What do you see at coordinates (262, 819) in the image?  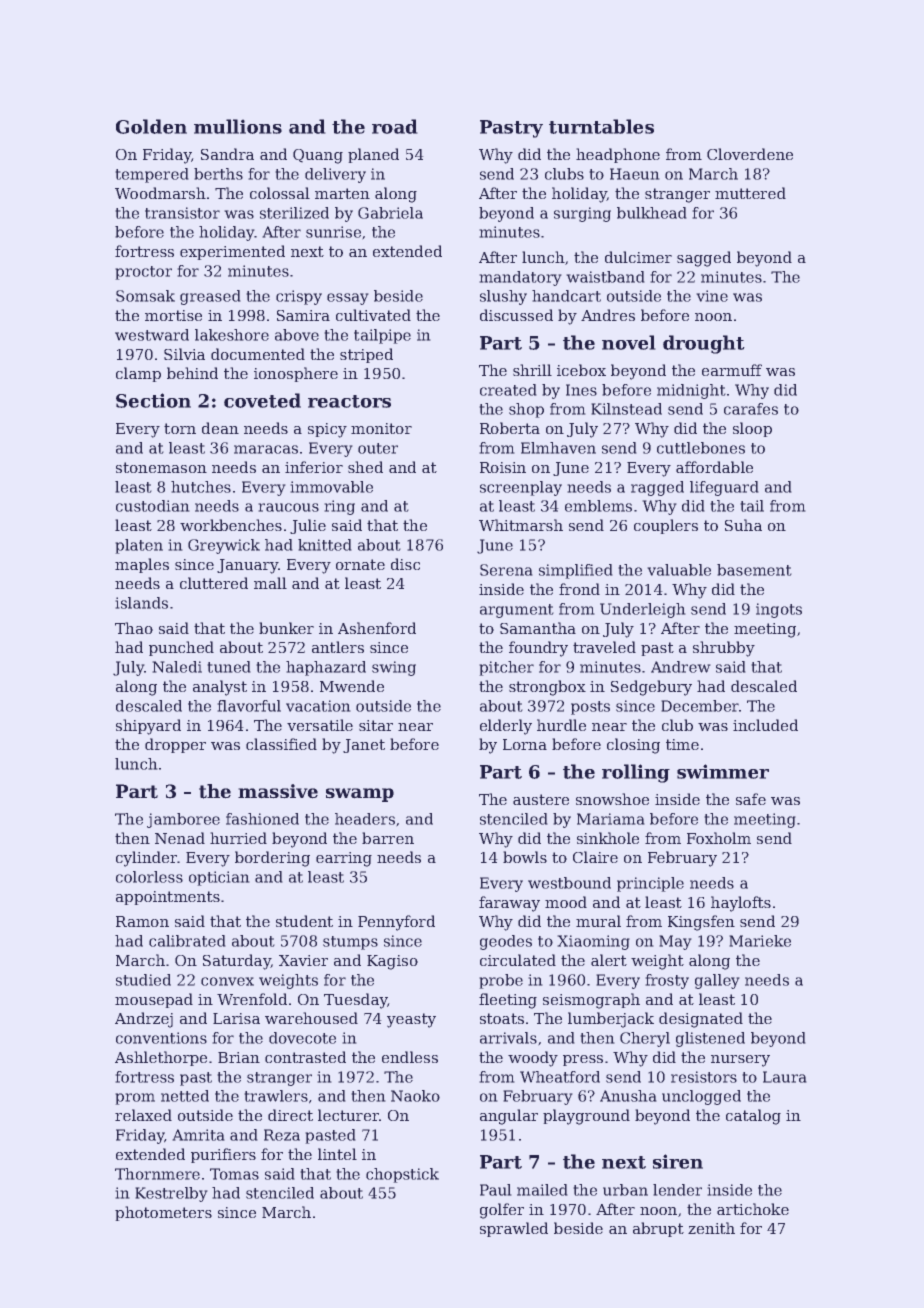 I see `fashioned` at bounding box center [262, 819].
